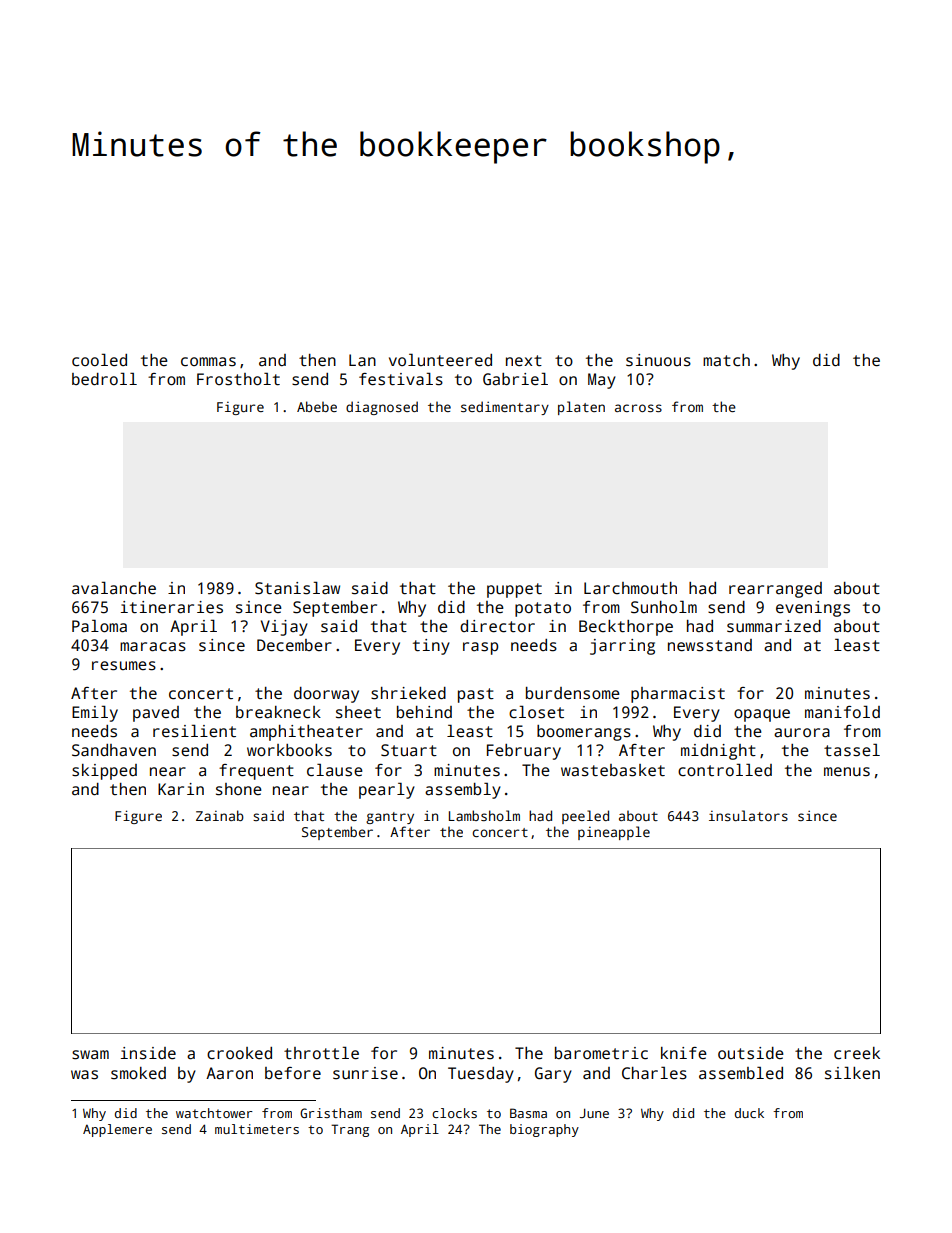 The width and height of the document is (952, 1233). Describe the element at coordinates (581, 408) in the document. I see `platen` at that location.
